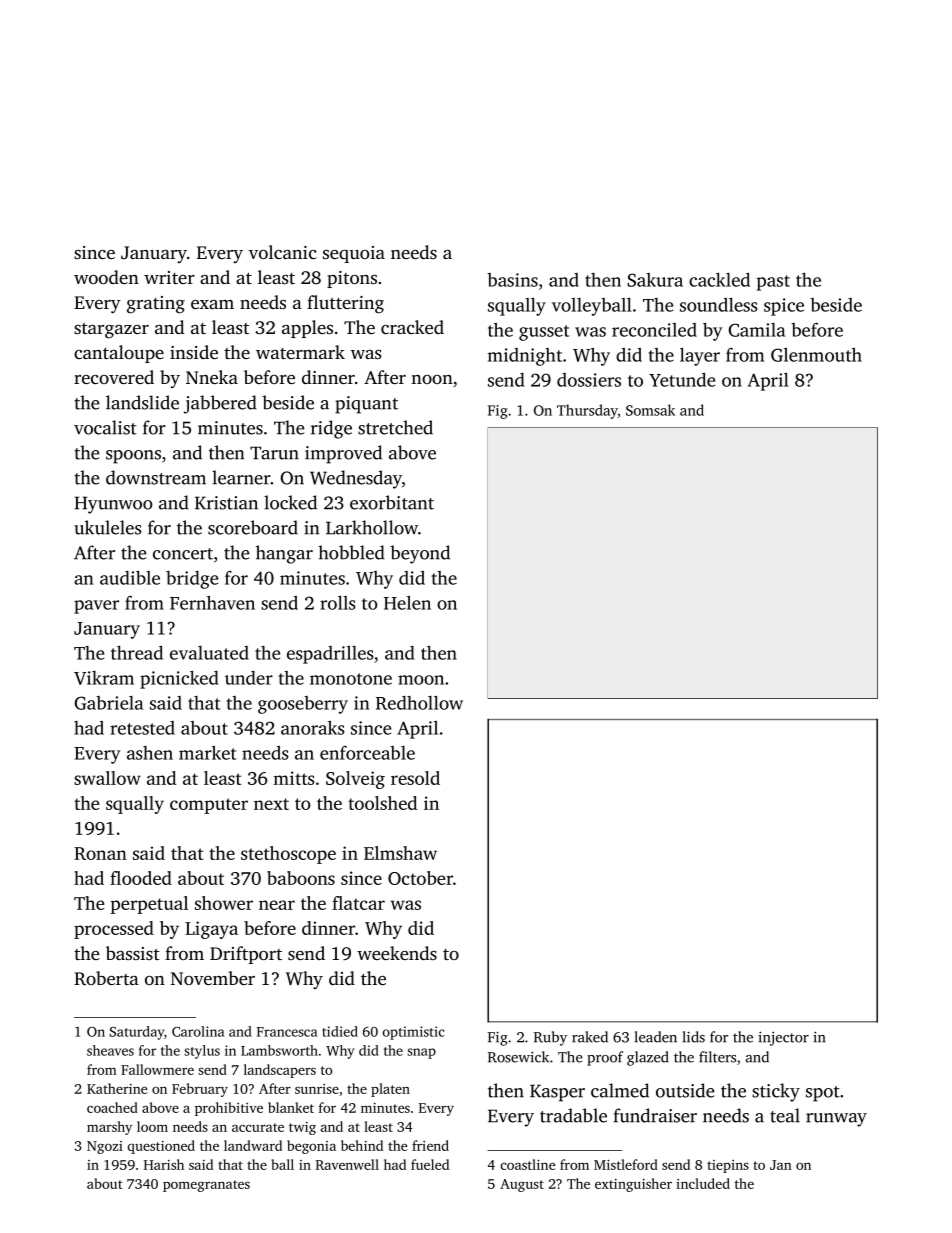 The width and height of the document is (952, 1233). I want to click on Redhollow, so click(419, 703).
